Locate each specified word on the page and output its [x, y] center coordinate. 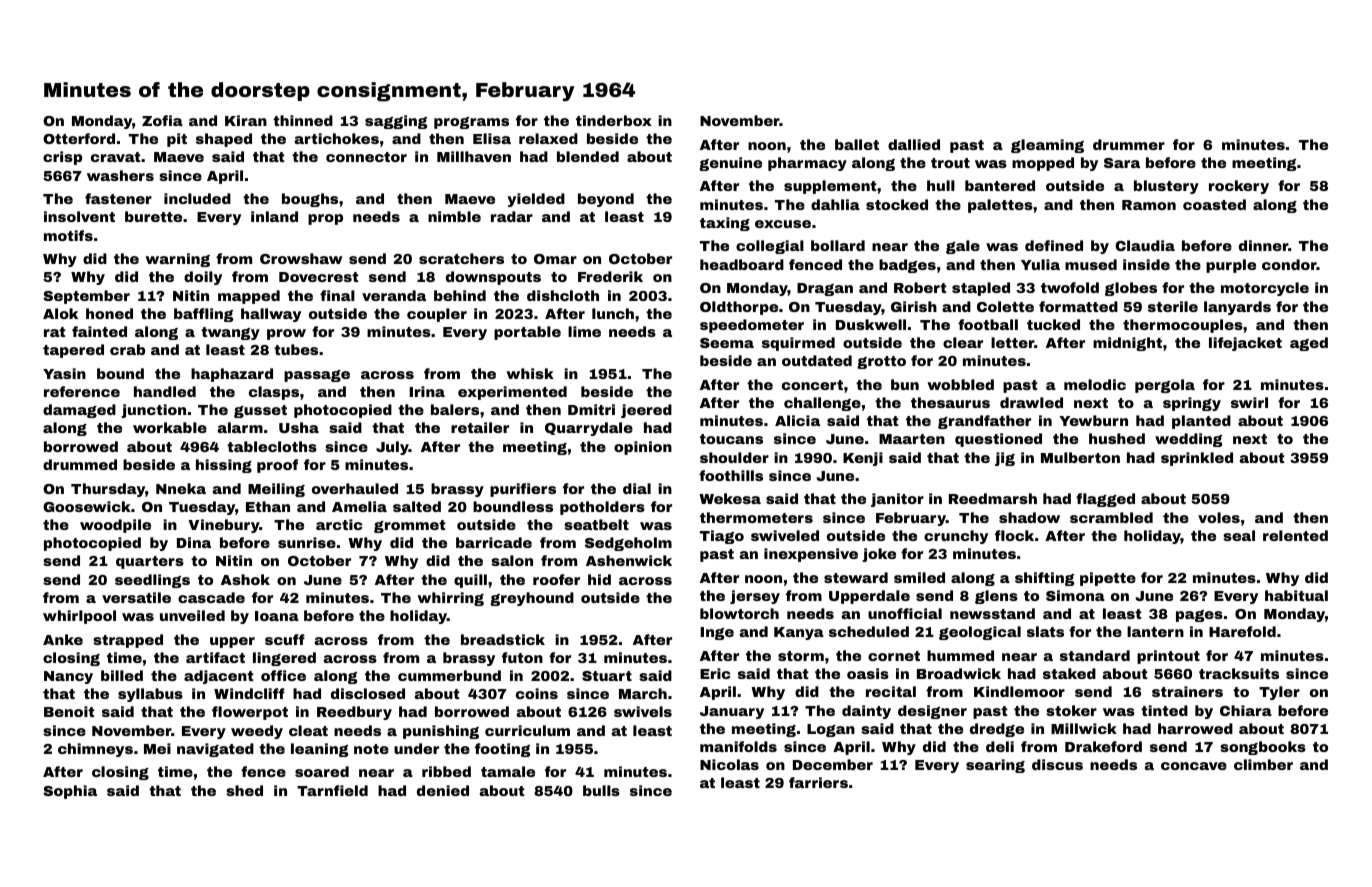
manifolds [738, 746]
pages [1199, 616]
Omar [555, 259]
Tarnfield [332, 790]
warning [177, 260]
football [988, 324]
